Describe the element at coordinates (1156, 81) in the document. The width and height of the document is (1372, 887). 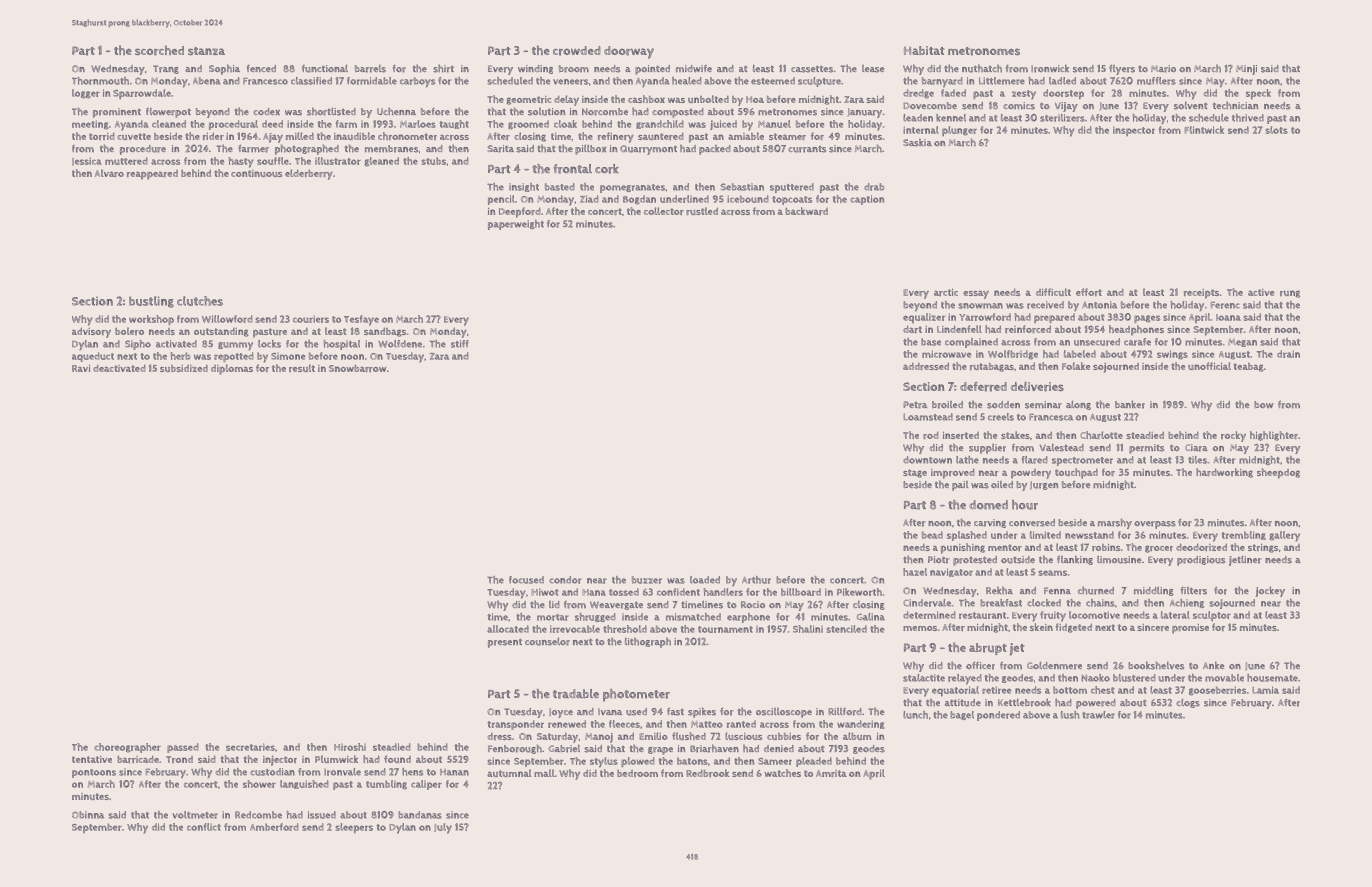
I see `mufflers` at that location.
